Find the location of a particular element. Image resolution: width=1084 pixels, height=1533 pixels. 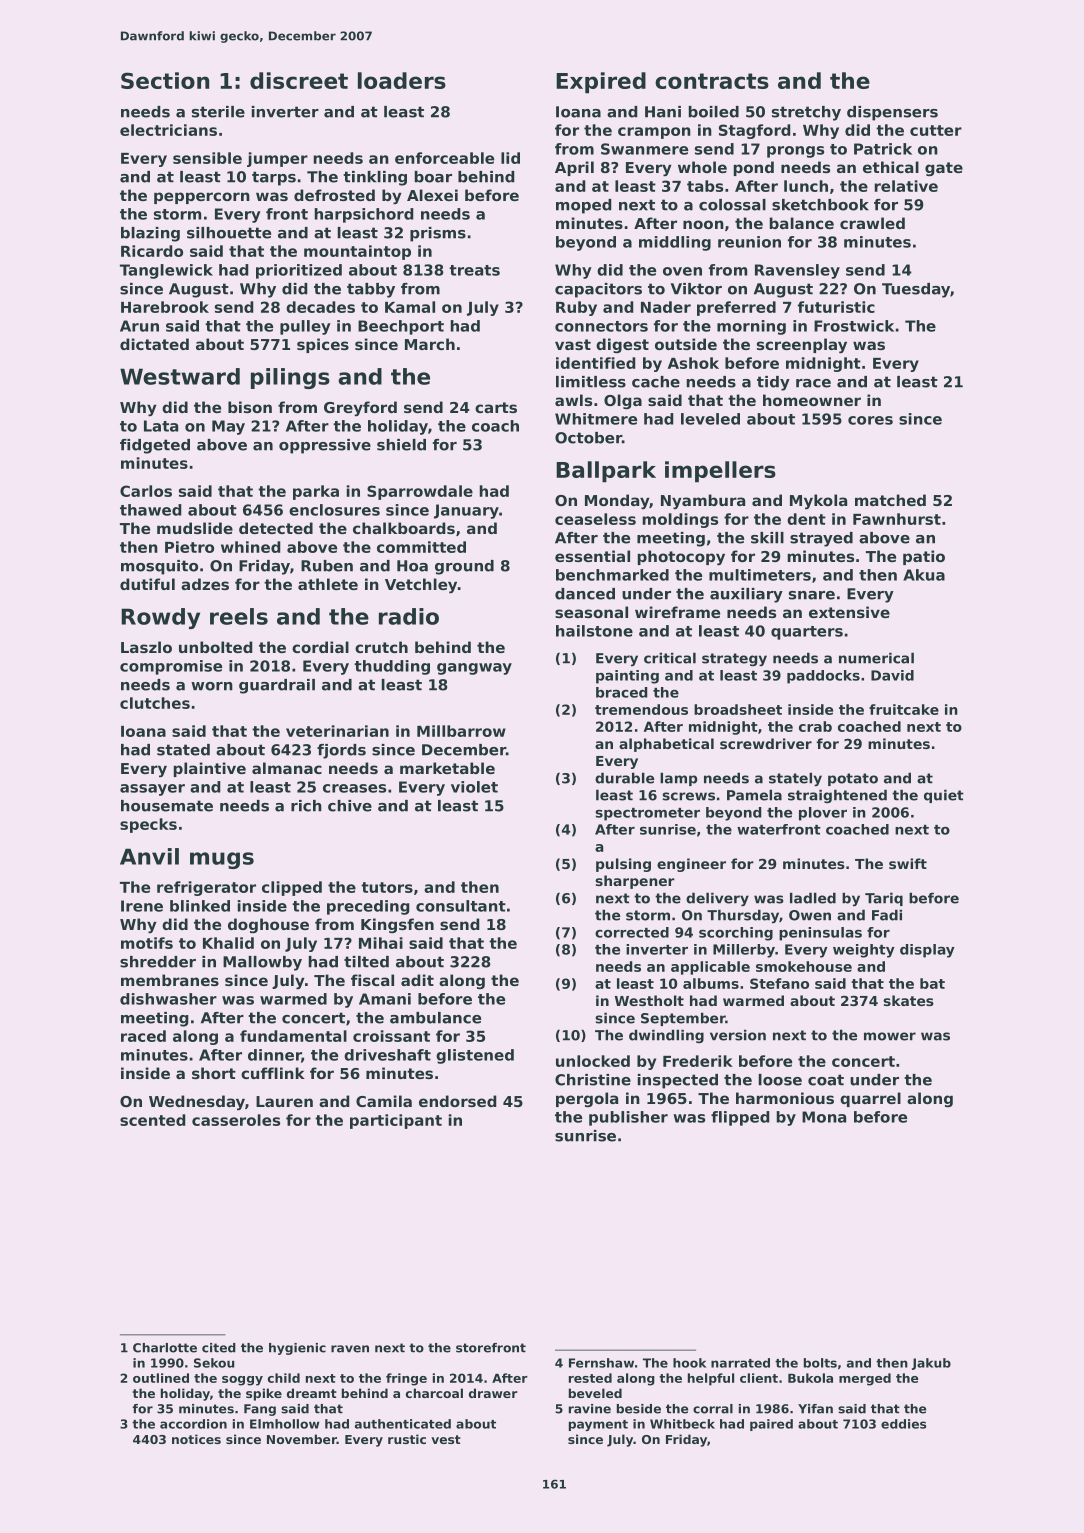

vest is located at coordinates (446, 1439).
